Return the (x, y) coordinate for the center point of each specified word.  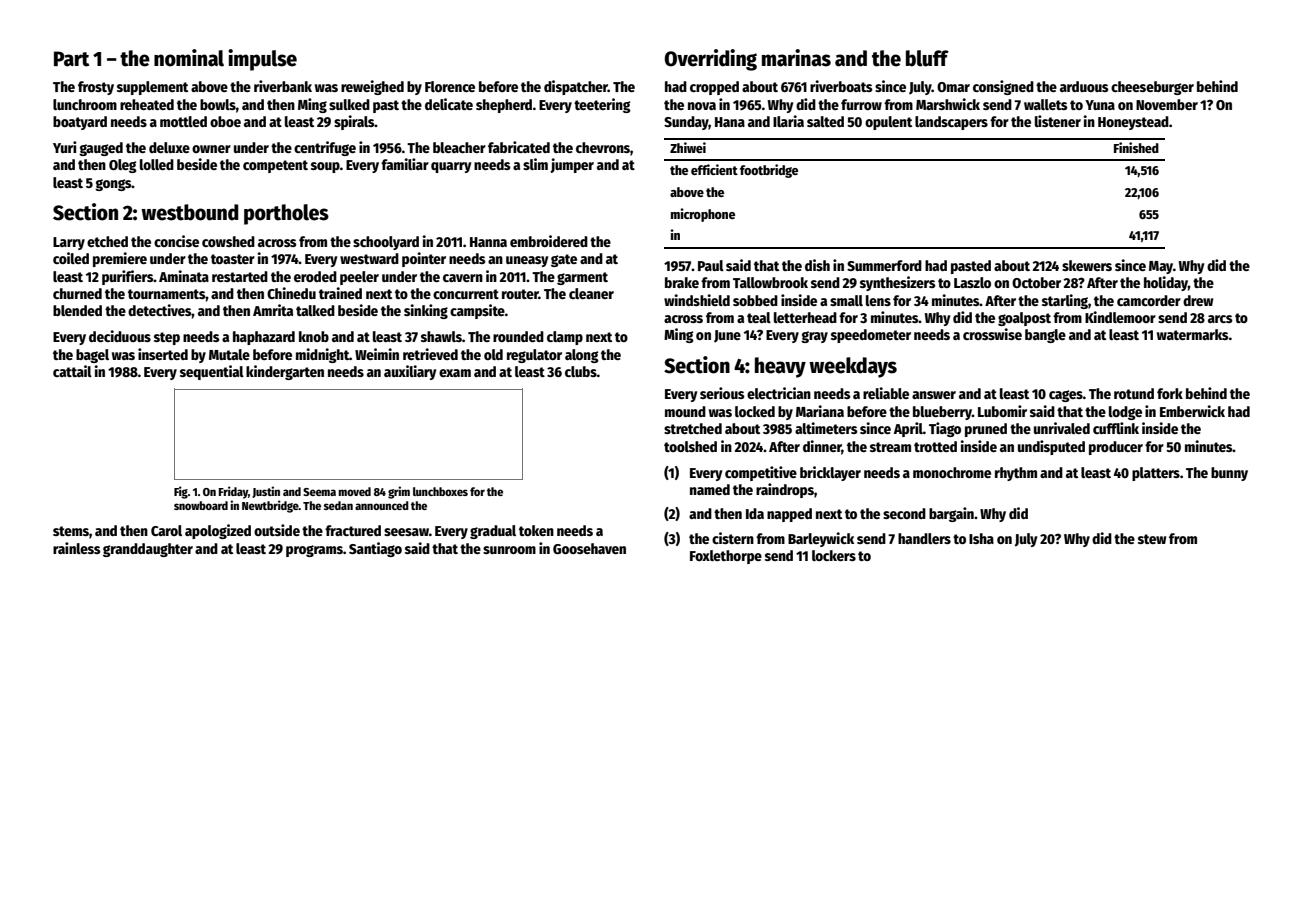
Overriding (711, 60)
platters (1156, 474)
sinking (426, 311)
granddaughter (148, 550)
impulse (262, 60)
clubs (581, 371)
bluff (927, 58)
